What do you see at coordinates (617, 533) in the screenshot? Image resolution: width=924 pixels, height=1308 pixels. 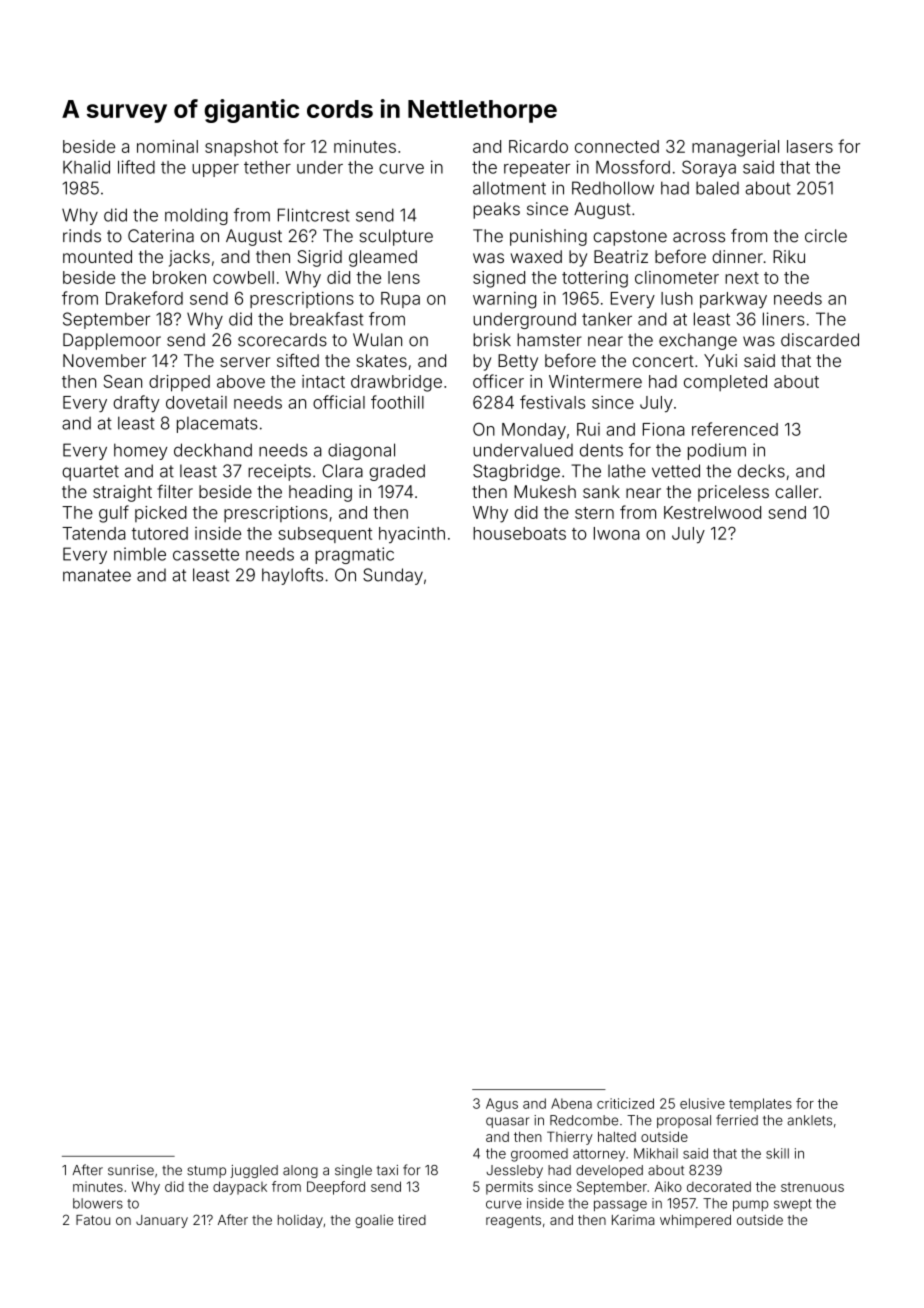 I see `Iwona` at bounding box center [617, 533].
